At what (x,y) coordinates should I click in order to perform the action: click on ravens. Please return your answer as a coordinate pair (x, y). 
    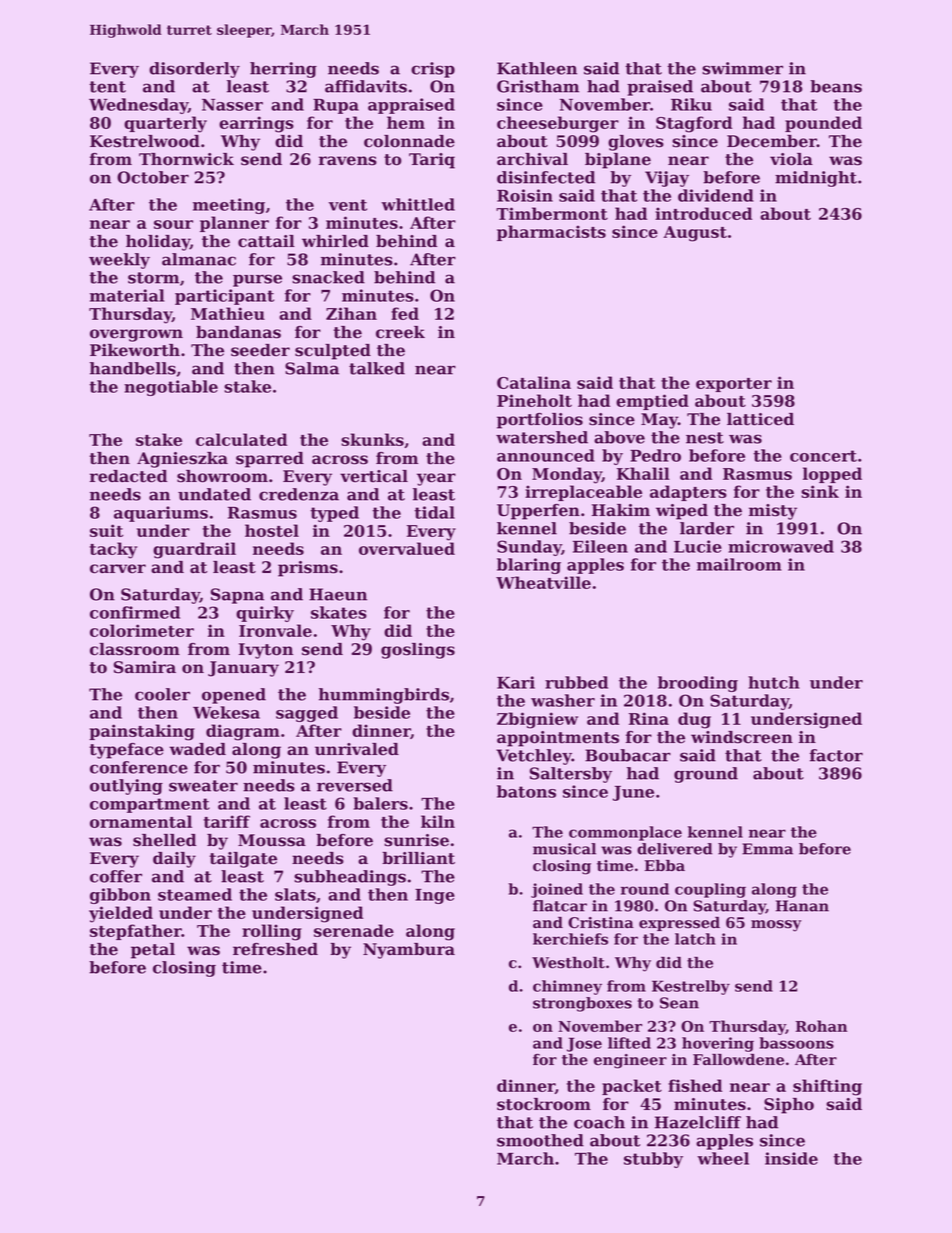
    Looking at the image, I should click on (348, 161).
